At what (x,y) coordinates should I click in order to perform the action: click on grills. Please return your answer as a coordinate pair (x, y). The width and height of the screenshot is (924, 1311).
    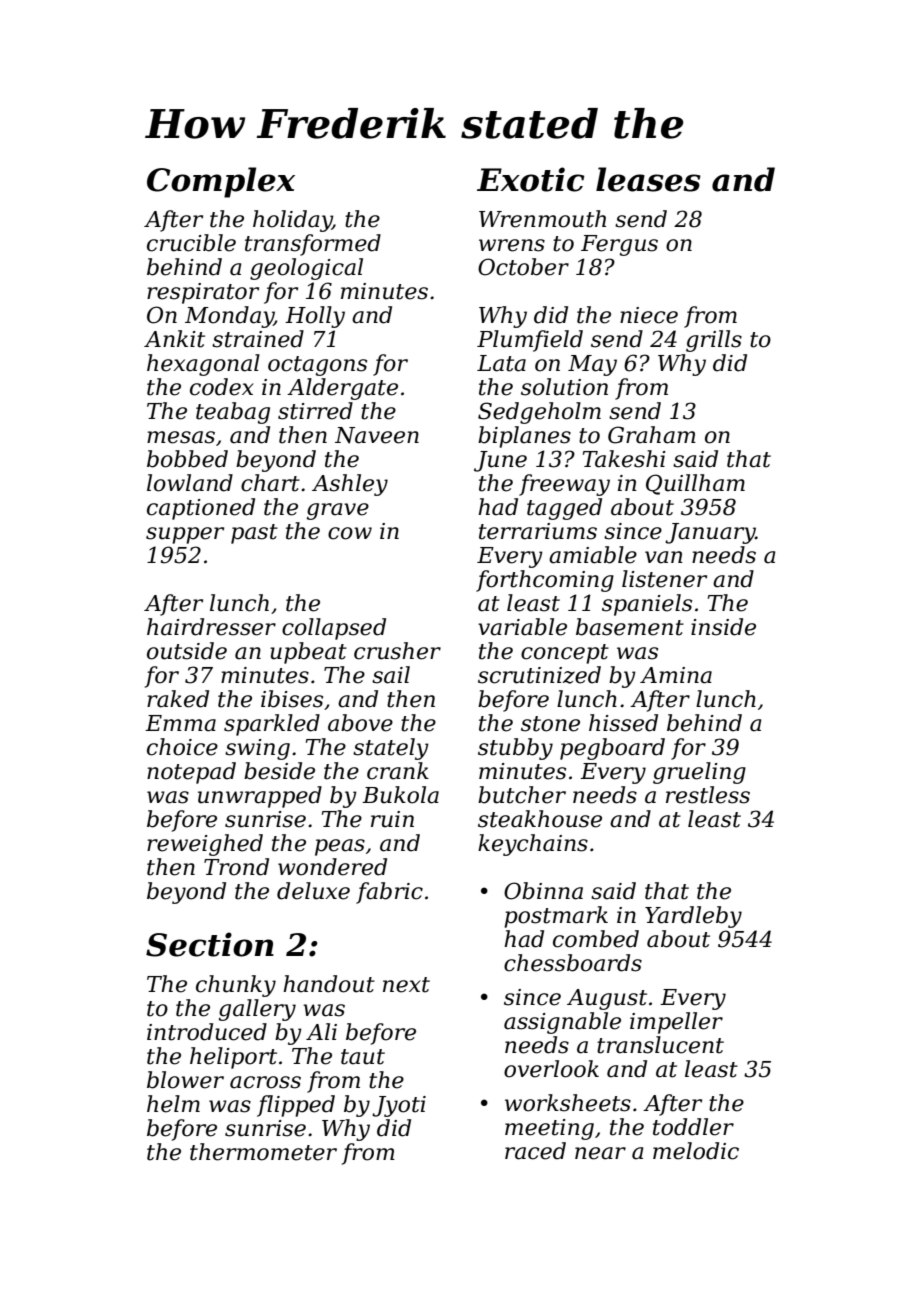
    Looking at the image, I should click on (714, 341).
